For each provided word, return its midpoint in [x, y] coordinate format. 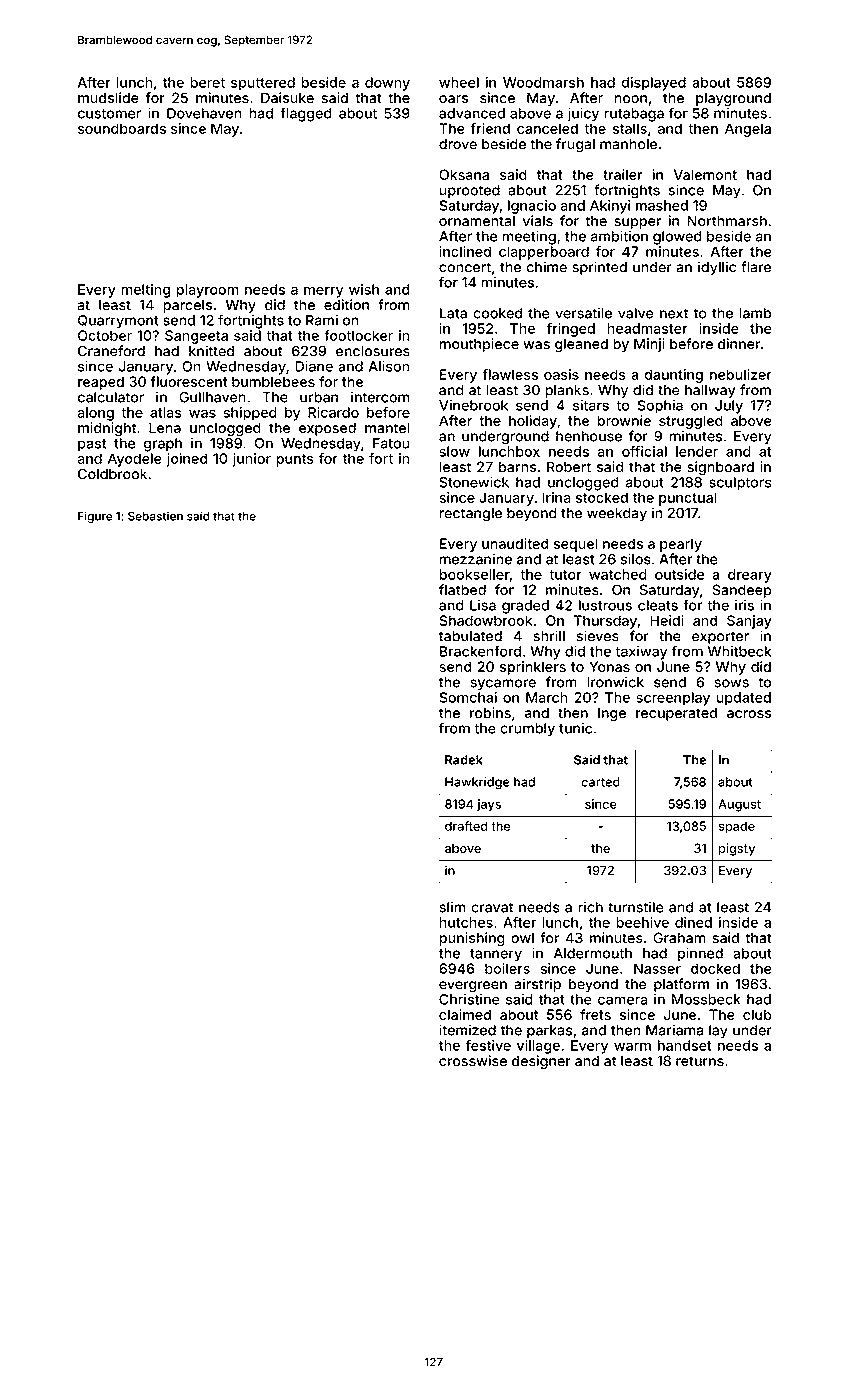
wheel [459, 82]
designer [541, 1062]
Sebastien [155, 516]
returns [700, 1061]
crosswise [473, 1061]
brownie [624, 420]
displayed [654, 84]
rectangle [470, 514]
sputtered [263, 84]
